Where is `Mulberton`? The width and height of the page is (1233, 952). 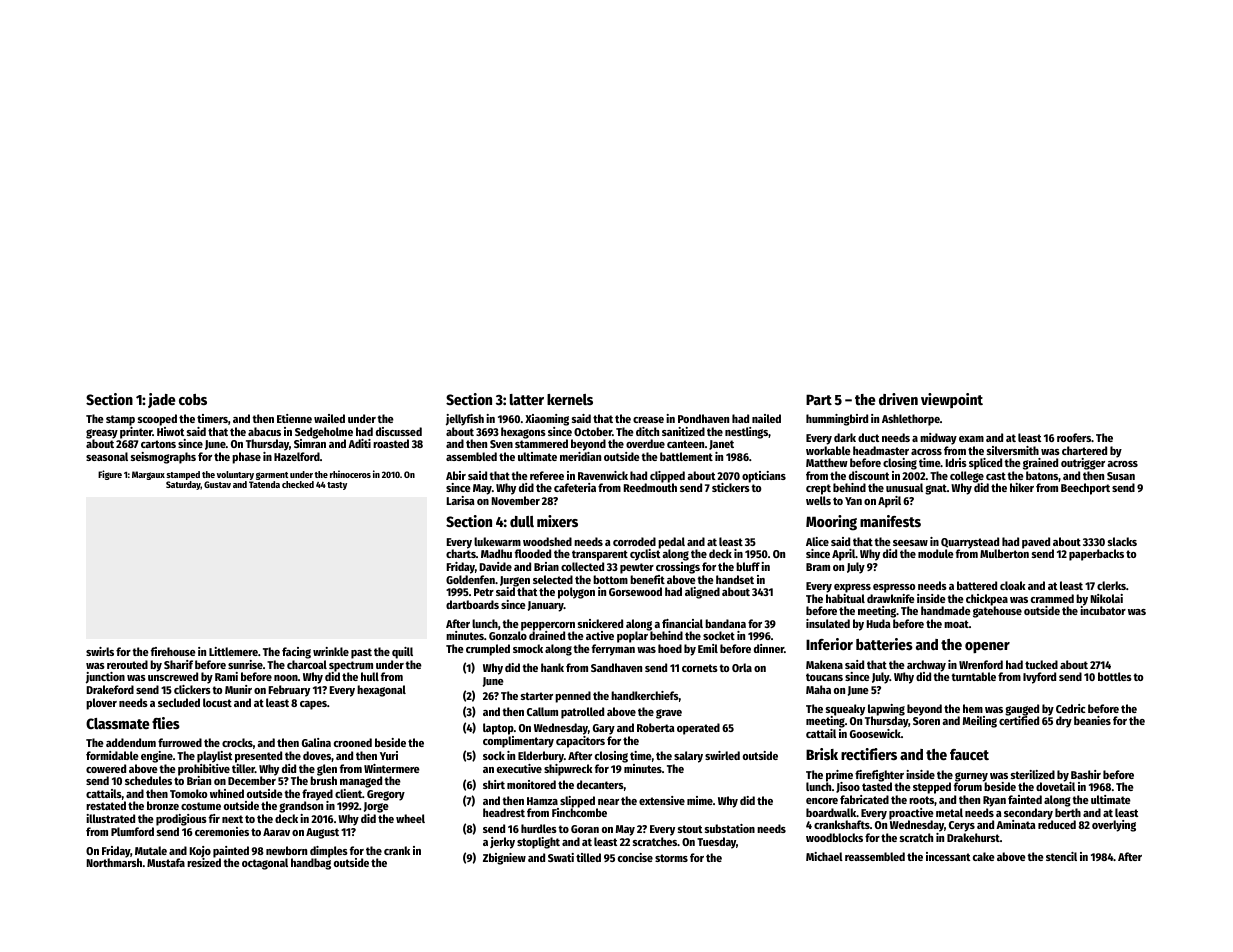 Mulberton is located at coordinates (1004, 554).
